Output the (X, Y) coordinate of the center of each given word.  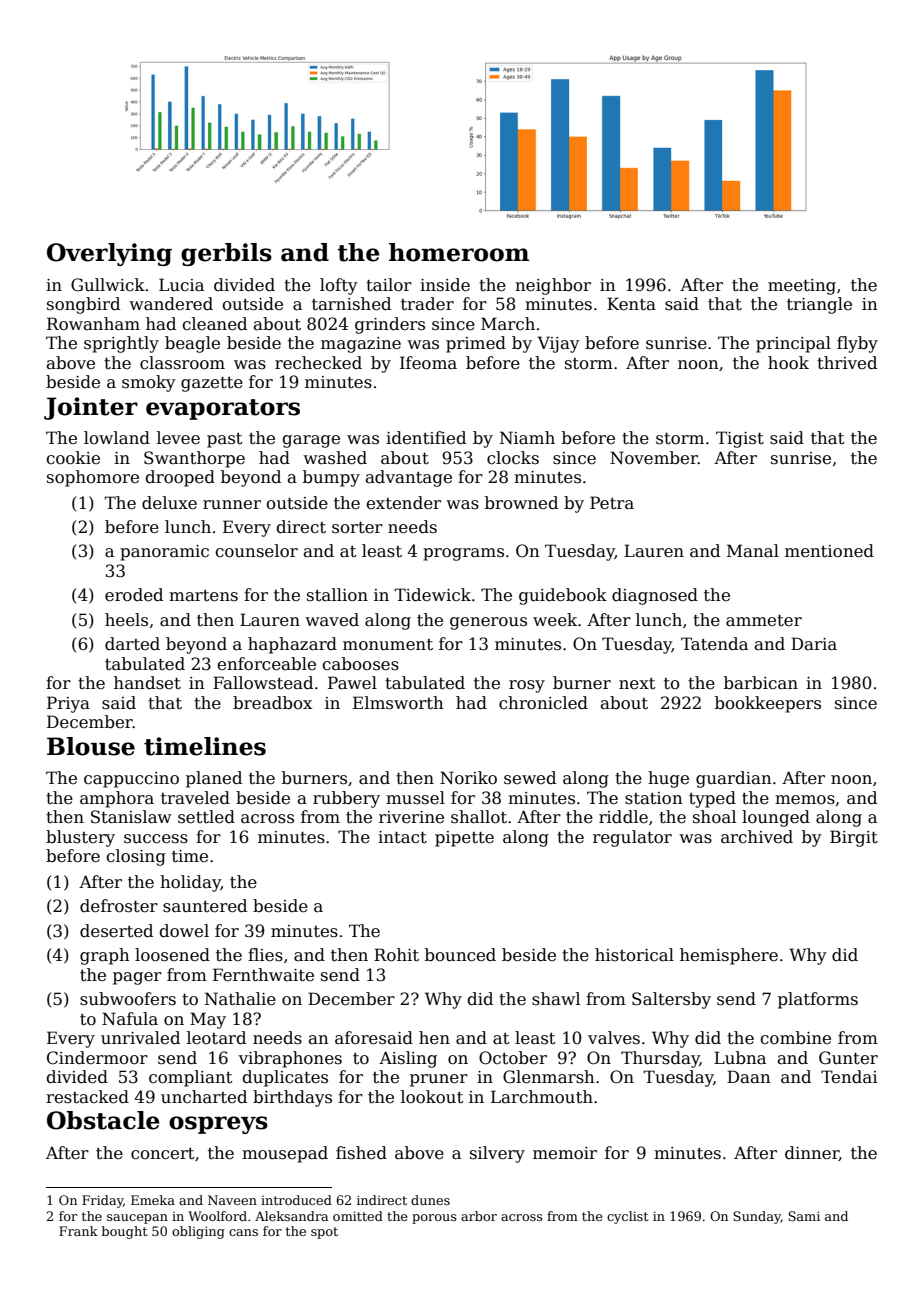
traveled (195, 798)
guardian (734, 779)
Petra (612, 503)
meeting (802, 287)
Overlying (109, 254)
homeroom (459, 252)
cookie (73, 458)
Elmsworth (398, 703)
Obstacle (103, 1120)
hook (788, 363)
